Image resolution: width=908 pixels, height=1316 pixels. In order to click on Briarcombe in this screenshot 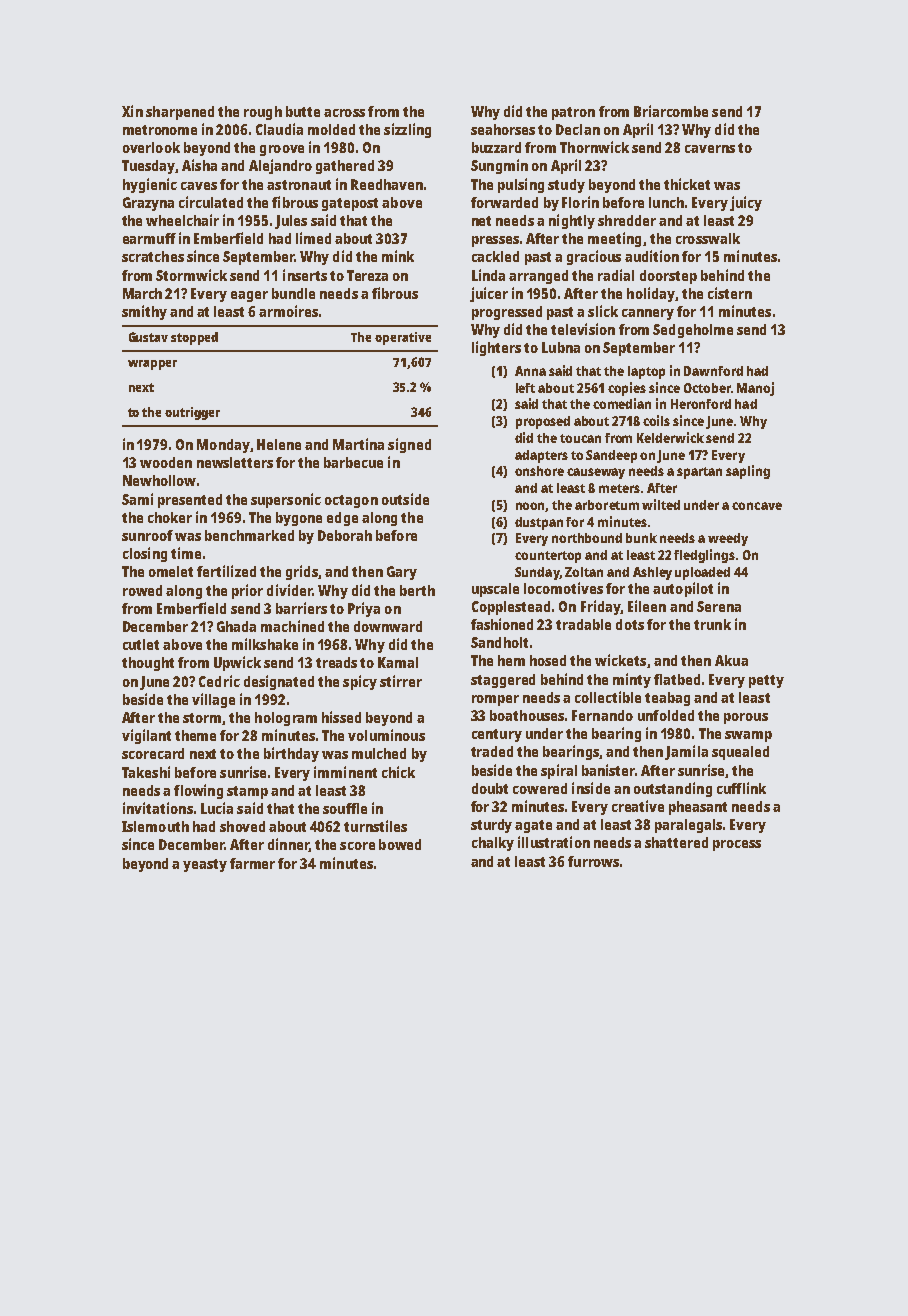, I will do `click(671, 111)`.
